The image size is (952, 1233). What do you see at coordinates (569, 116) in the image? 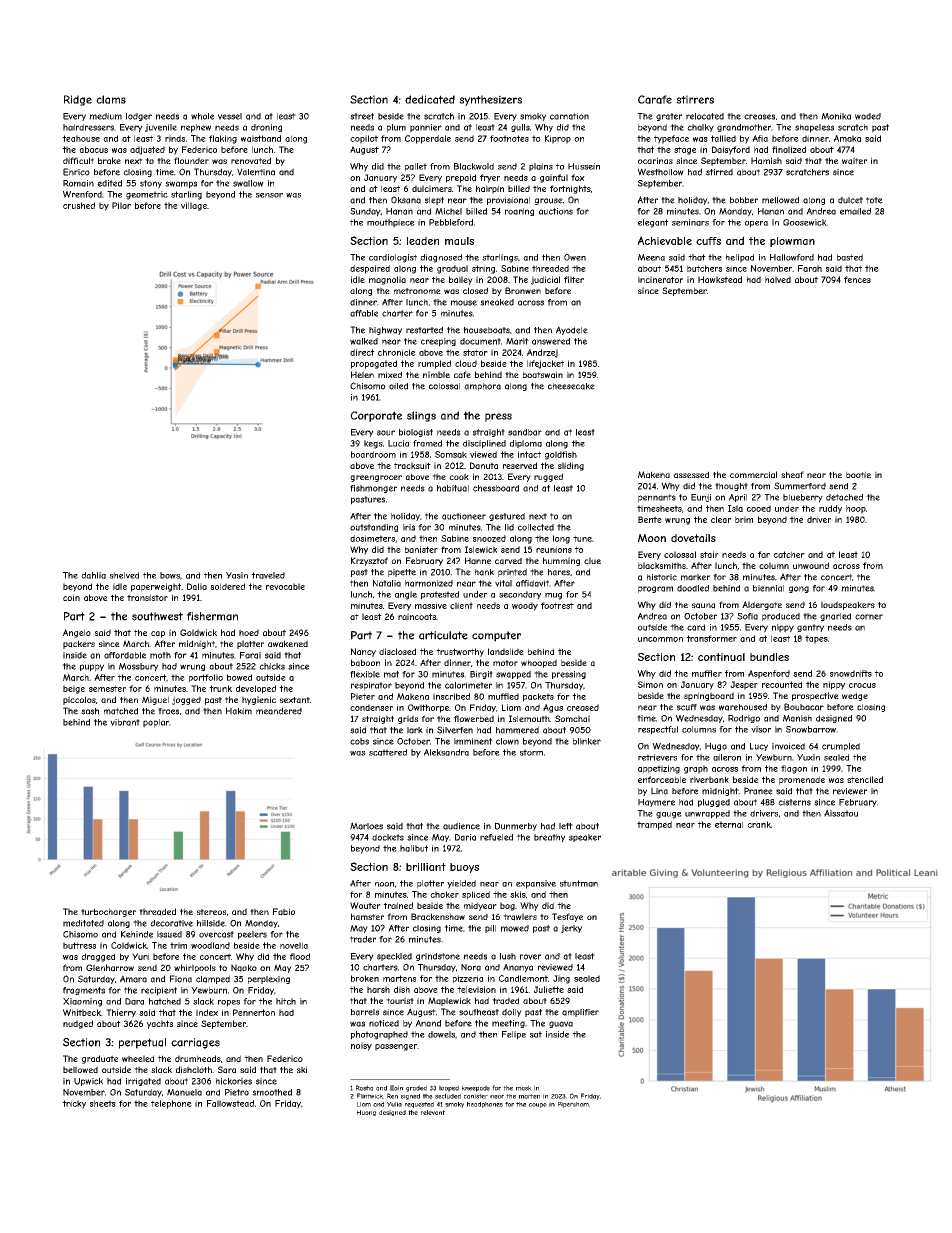
I see `carnation` at bounding box center [569, 116].
